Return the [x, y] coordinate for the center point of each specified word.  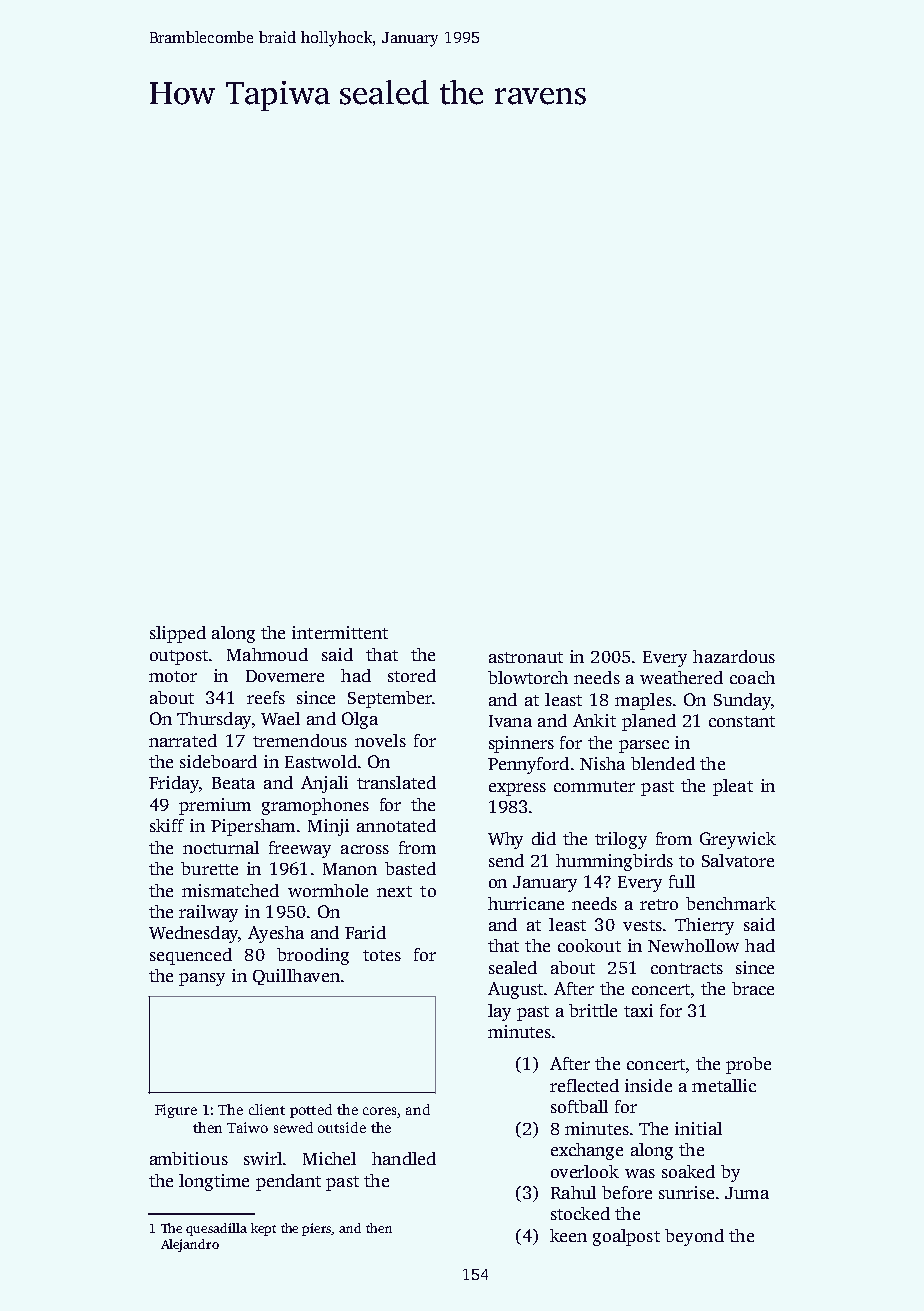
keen [568, 1235]
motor [173, 676]
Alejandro [190, 1245]
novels [380, 740]
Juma [747, 1193]
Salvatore [738, 860]
